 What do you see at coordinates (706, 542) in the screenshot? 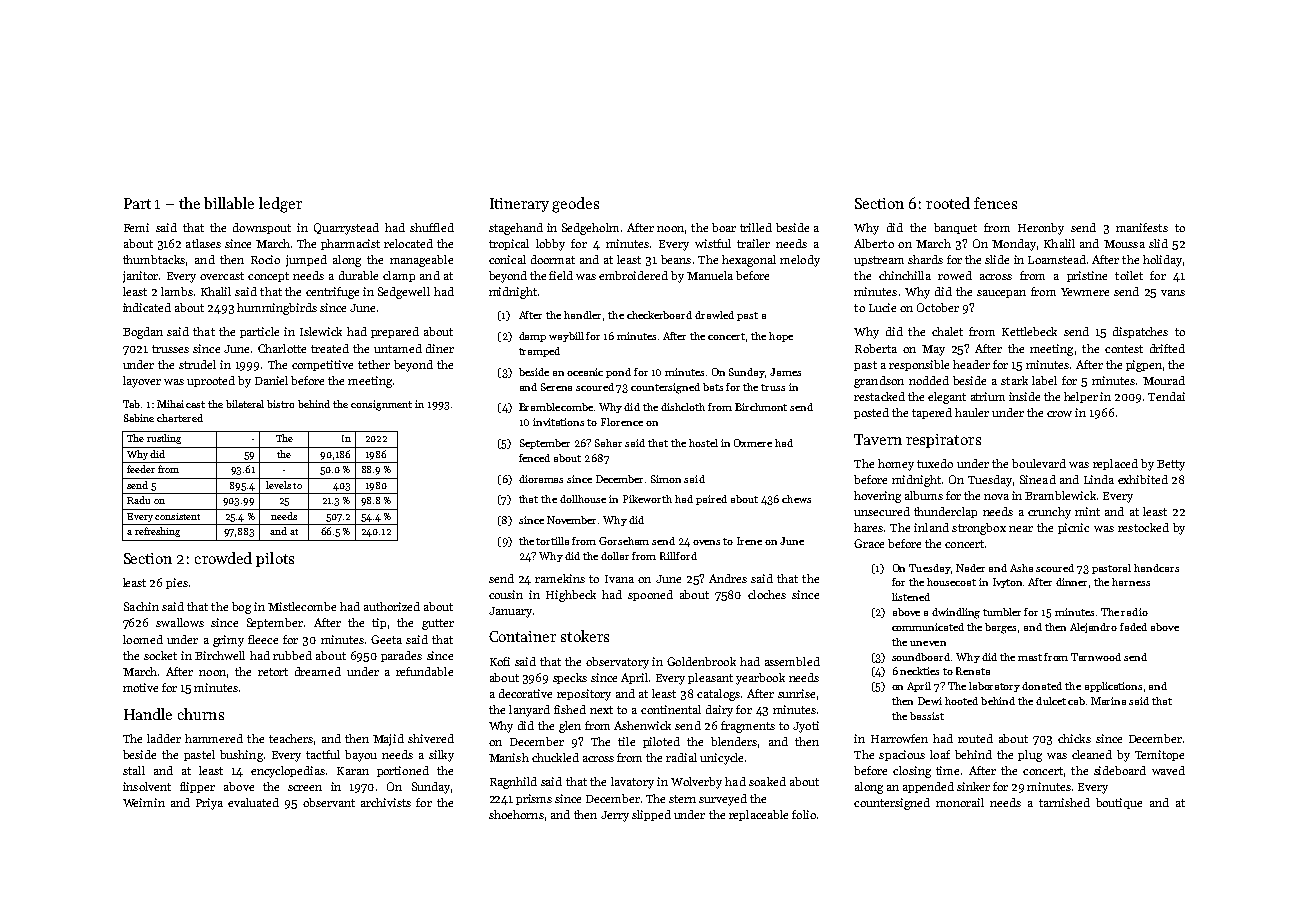
I see `ovens` at bounding box center [706, 542].
